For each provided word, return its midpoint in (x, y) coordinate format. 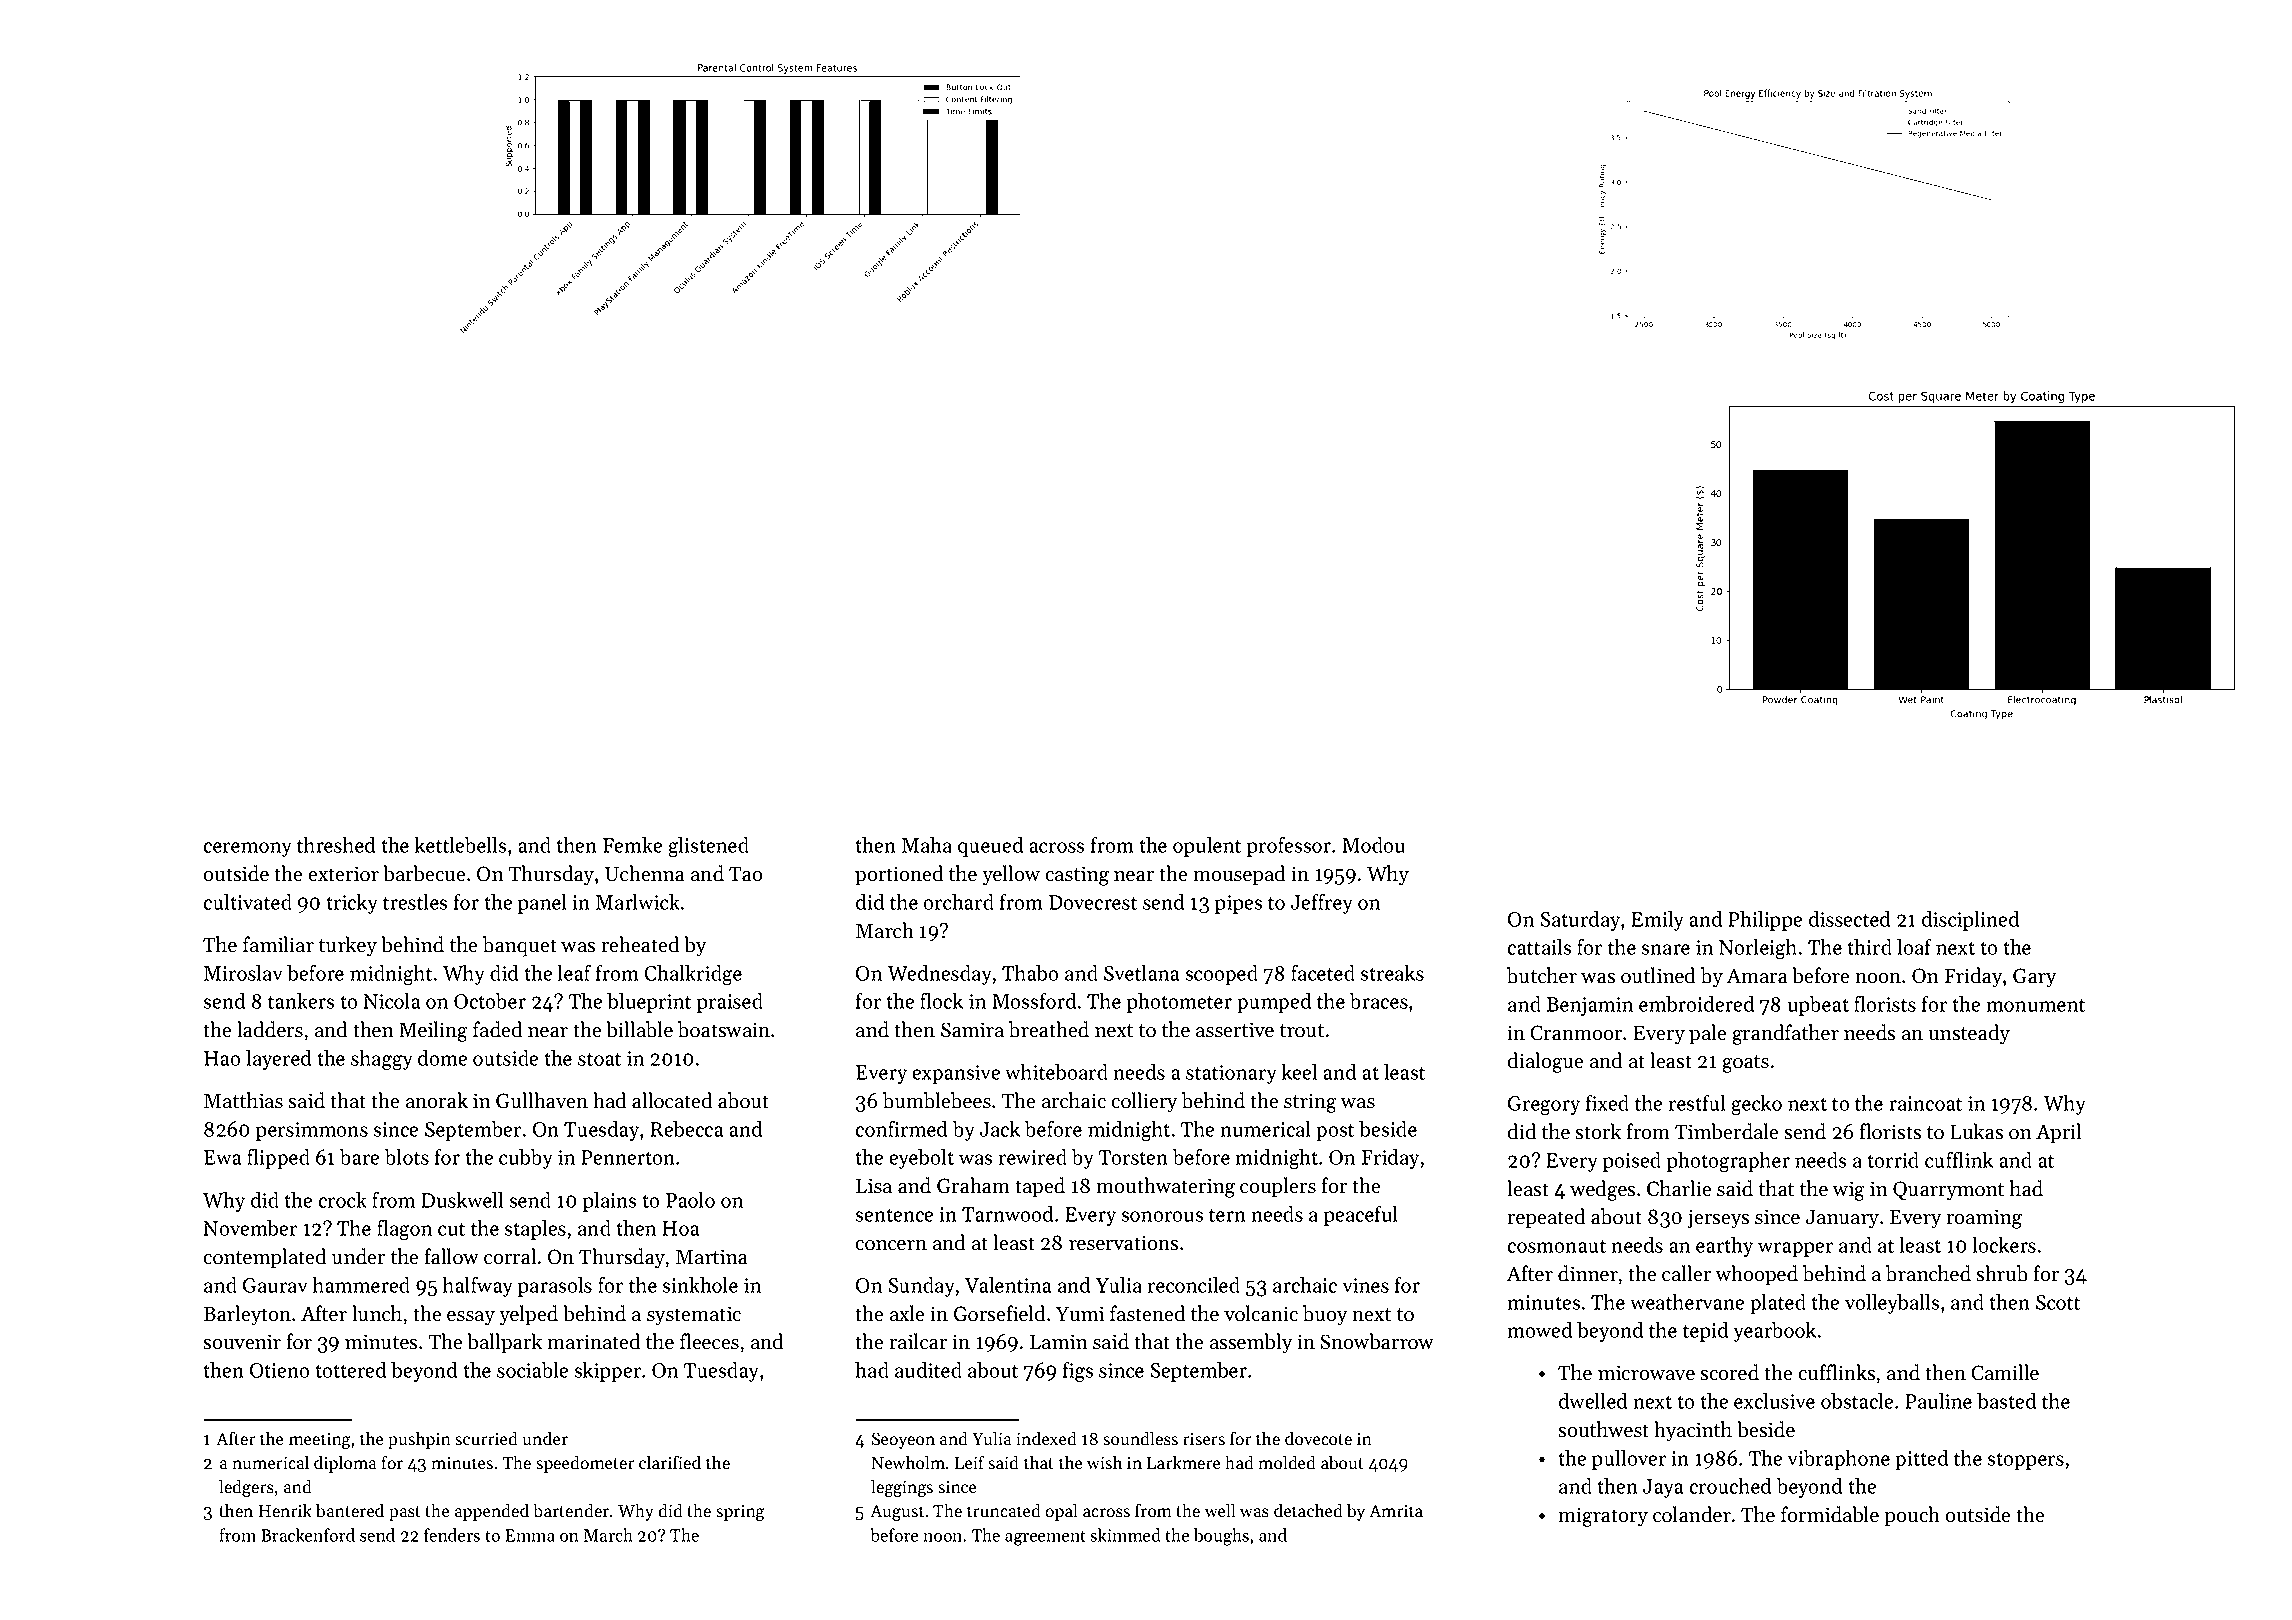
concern (891, 1245)
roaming (1984, 1219)
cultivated (247, 902)
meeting (320, 1441)
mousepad (1239, 875)
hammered (361, 1285)
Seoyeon (903, 1440)
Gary (2034, 978)
